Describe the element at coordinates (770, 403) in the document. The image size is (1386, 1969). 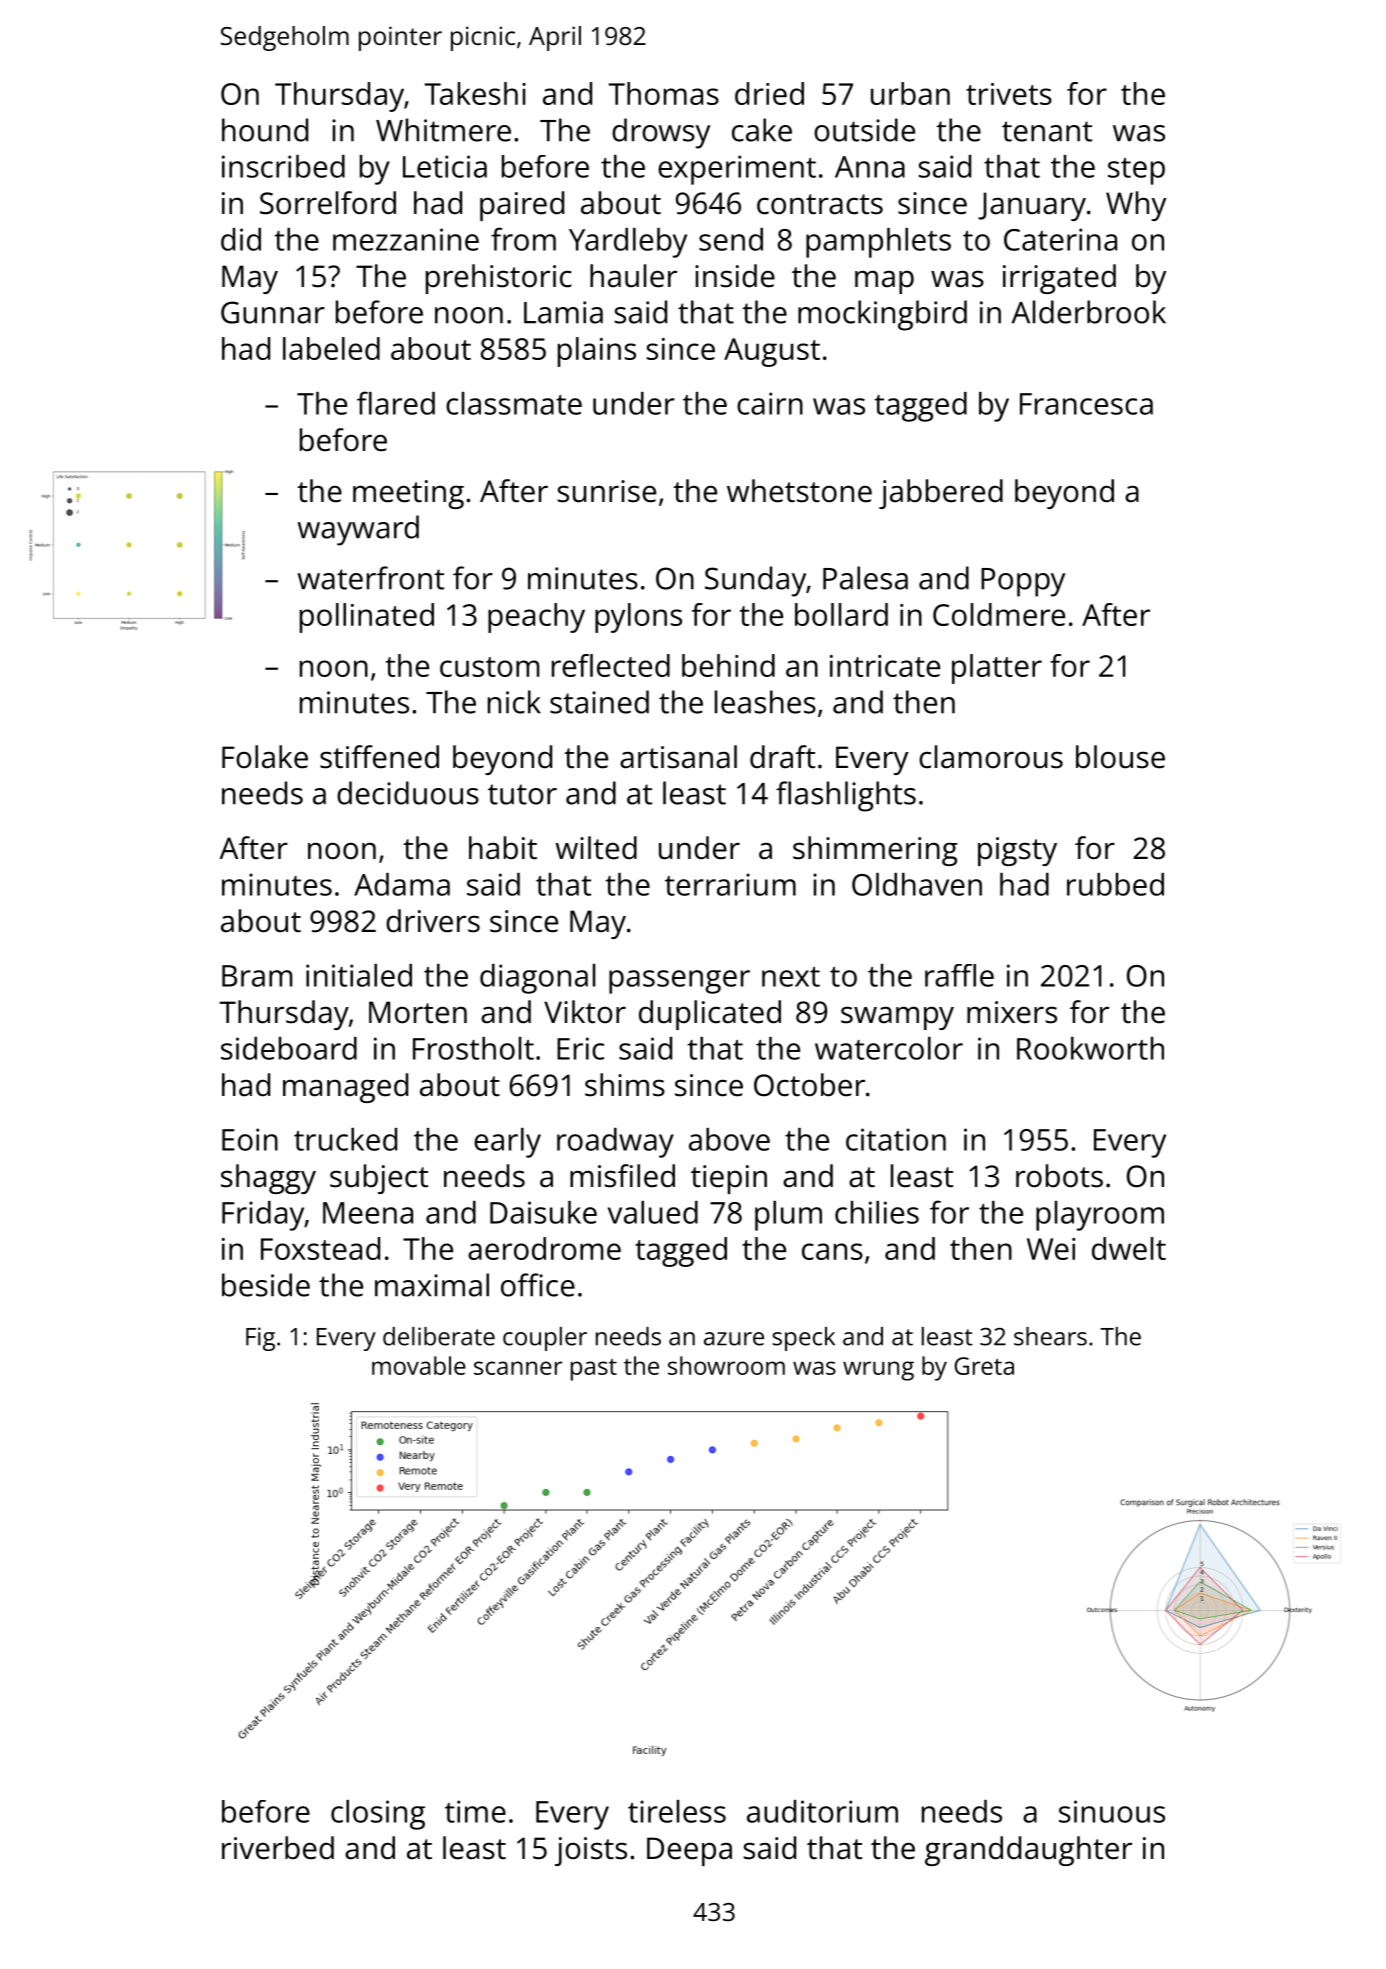
I see `cairn` at that location.
